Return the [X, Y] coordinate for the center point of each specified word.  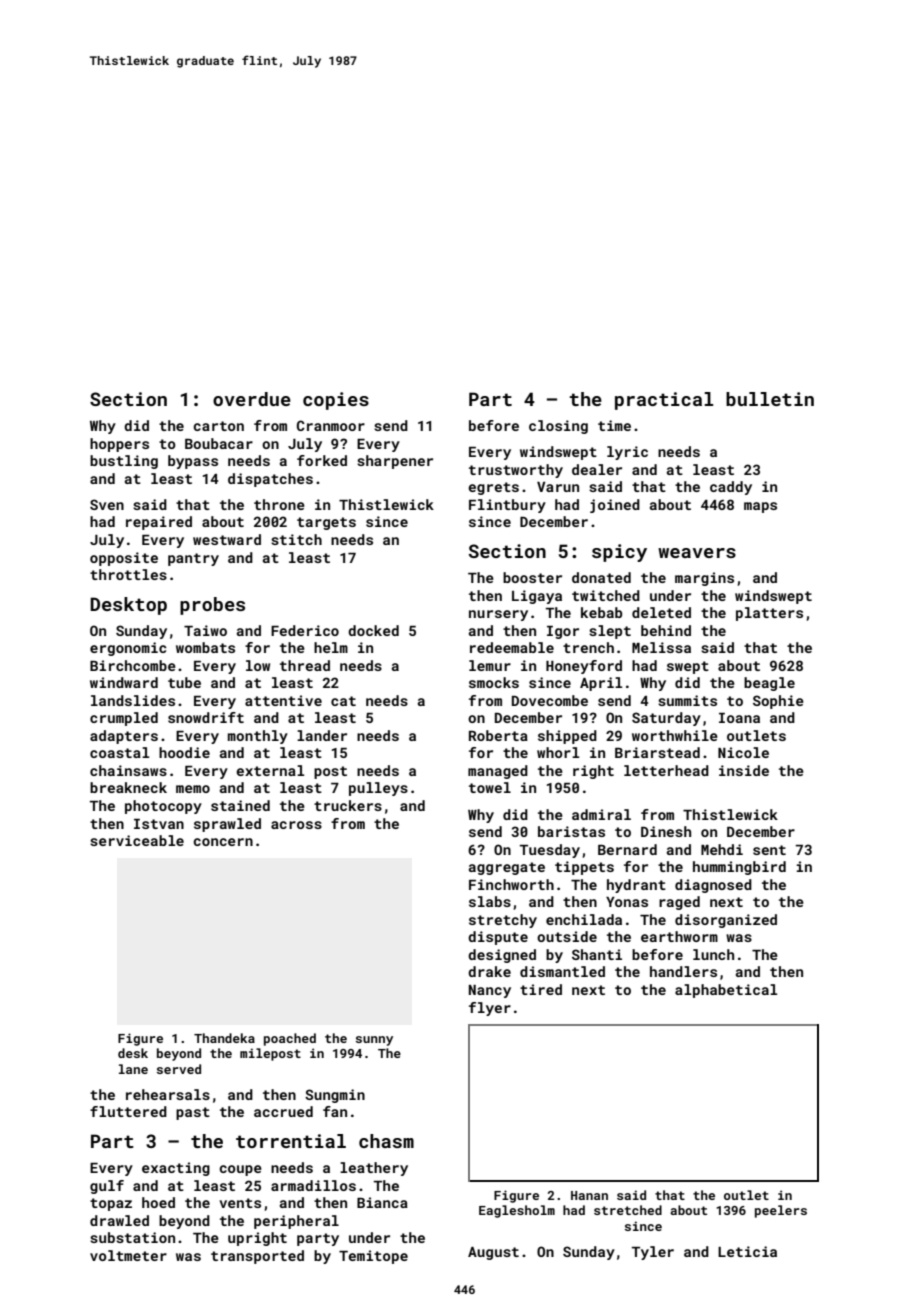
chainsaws [128, 770]
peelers [781, 1211]
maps [760, 507]
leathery [374, 1169]
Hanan [589, 1195]
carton [218, 426]
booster [532, 577]
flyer [490, 1009]
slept [610, 632]
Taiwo [205, 630]
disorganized [726, 921]
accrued [283, 1111]
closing [558, 427]
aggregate [507, 868]
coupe [240, 1170]
